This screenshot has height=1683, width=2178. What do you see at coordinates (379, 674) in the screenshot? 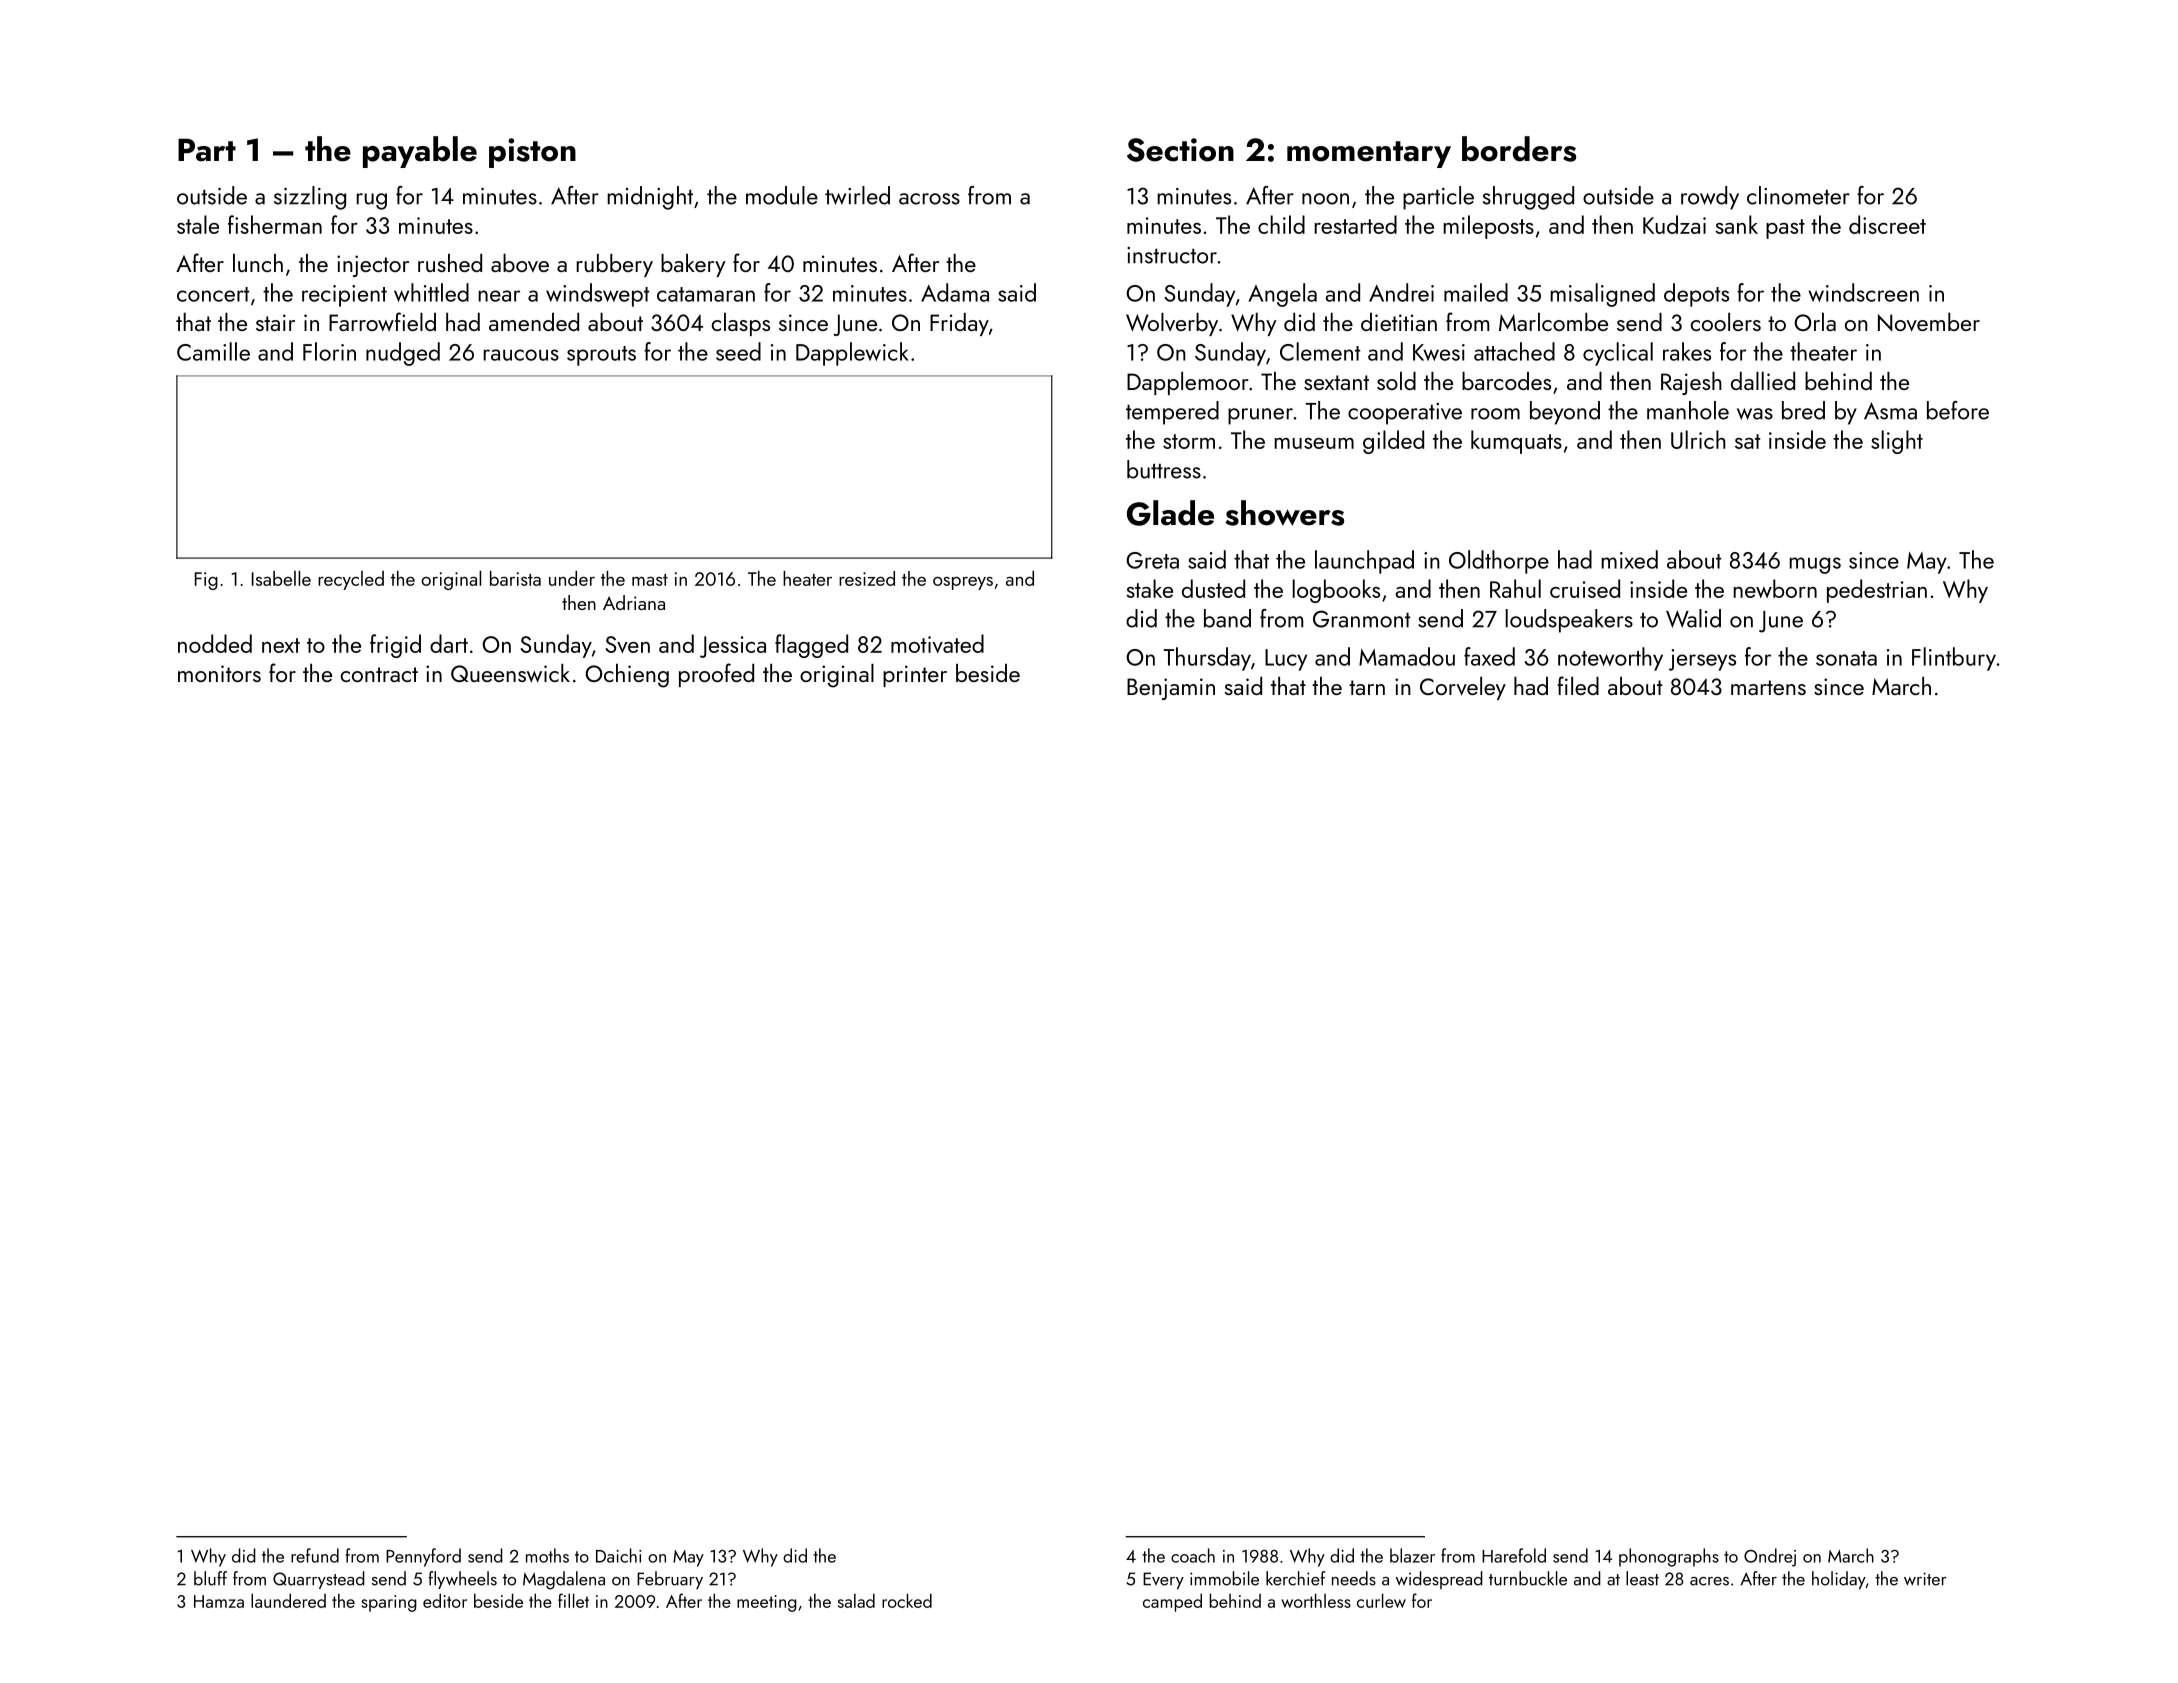
I see `contract` at bounding box center [379, 674].
